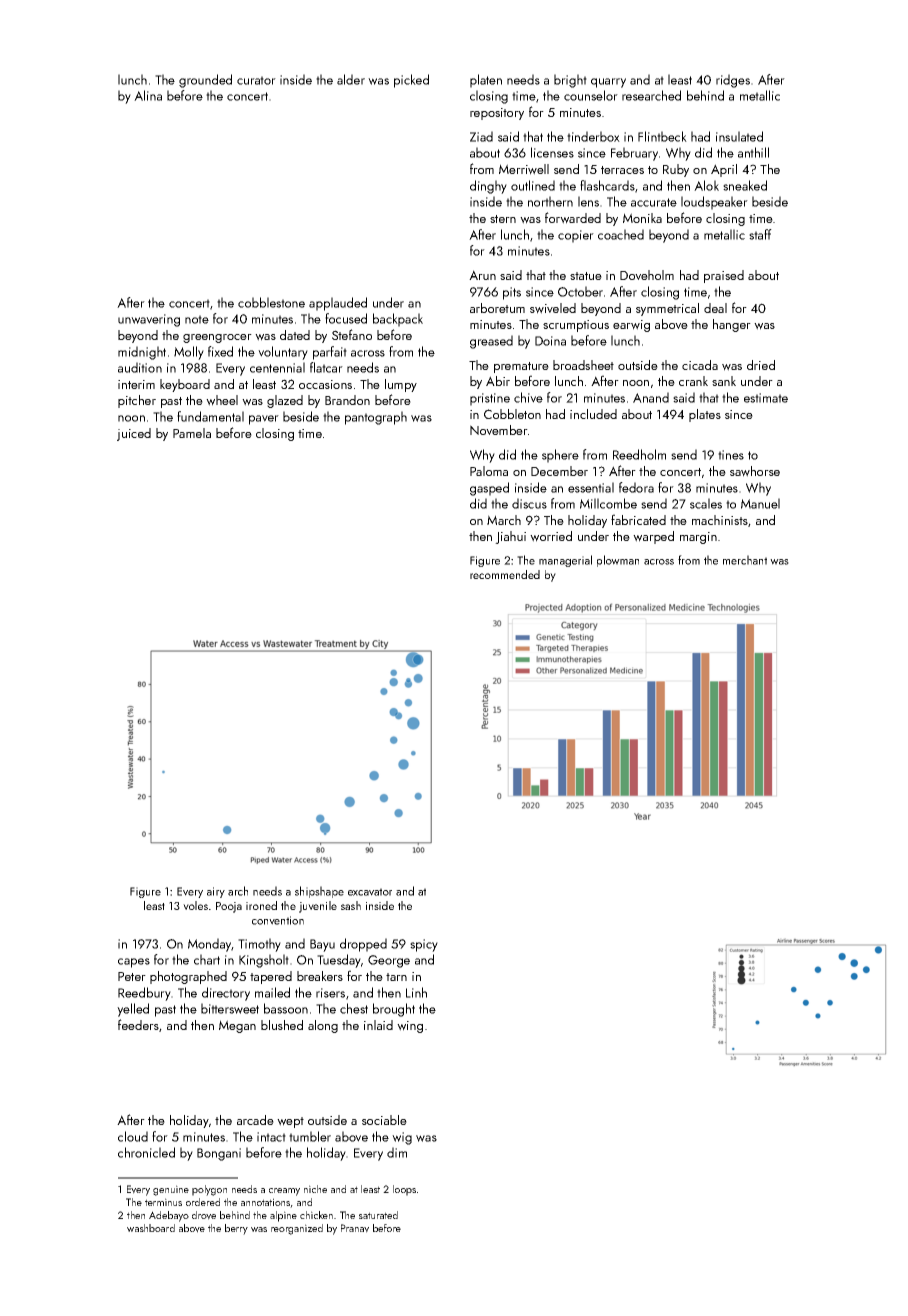 Image resolution: width=908 pixels, height=1316 pixels. What do you see at coordinates (351, 79) in the image?
I see `alder` at bounding box center [351, 79].
